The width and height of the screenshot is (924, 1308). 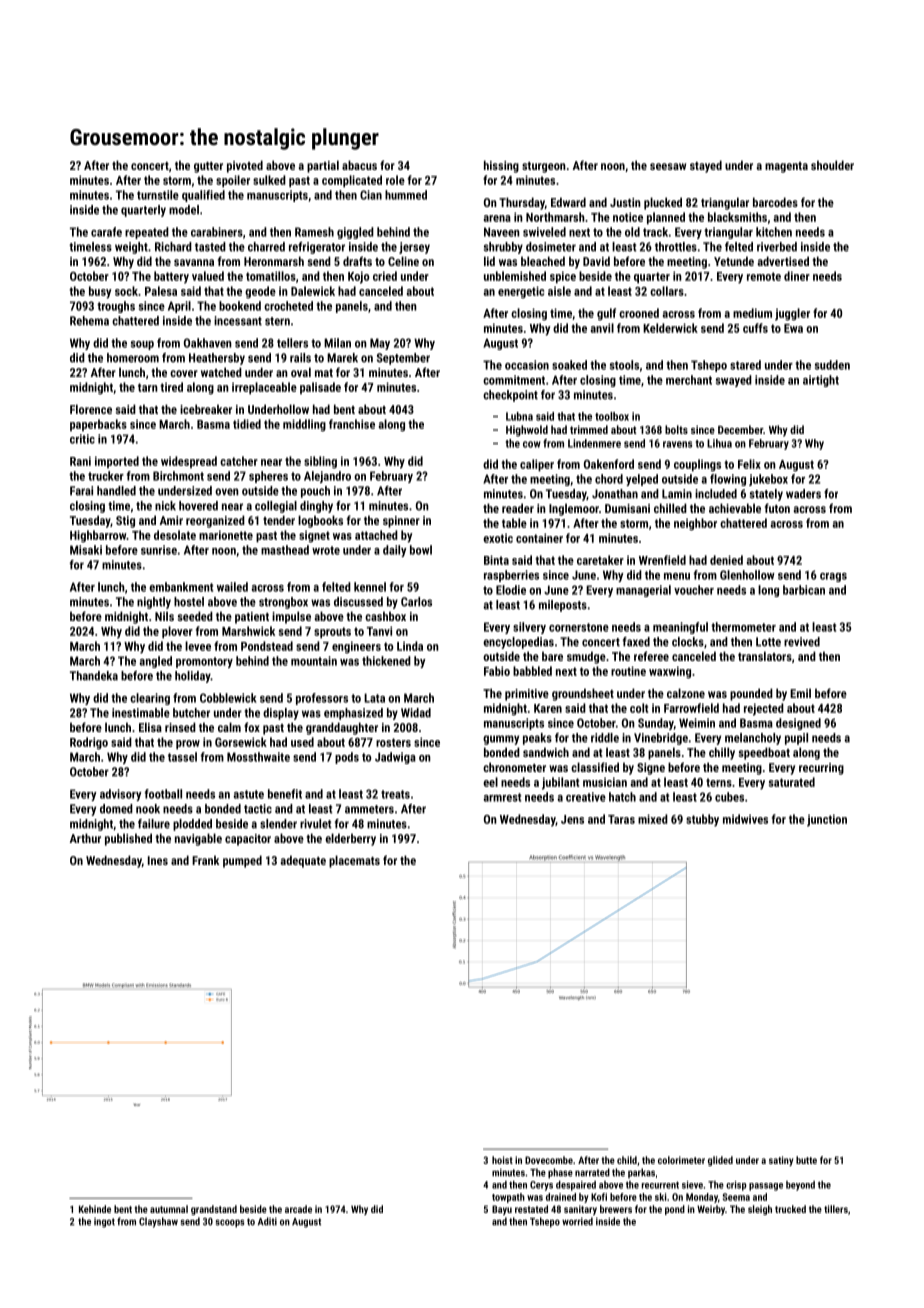 What do you see at coordinates (242, 861) in the screenshot?
I see `pumped` at bounding box center [242, 861].
